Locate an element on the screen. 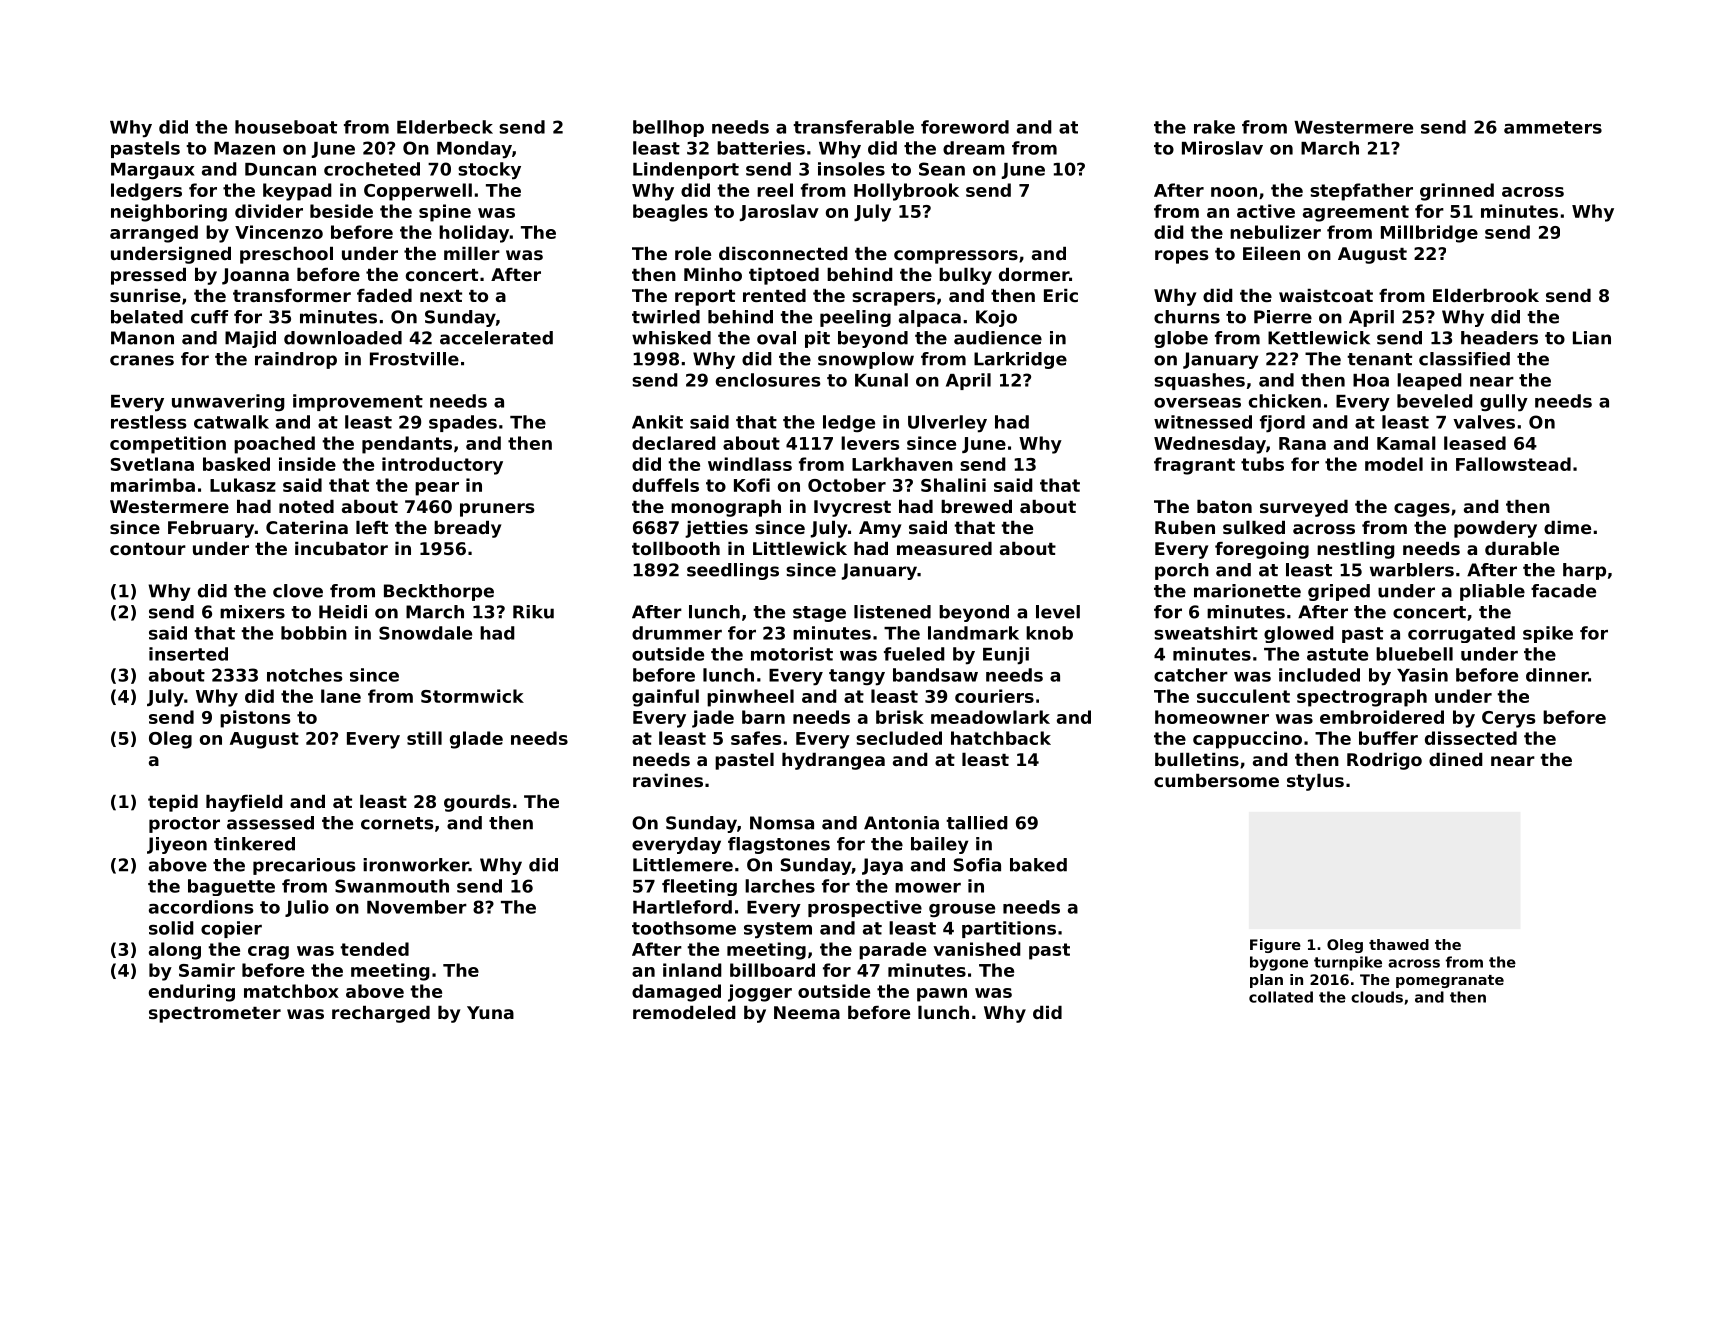  Kettlewick is located at coordinates (1319, 338).
